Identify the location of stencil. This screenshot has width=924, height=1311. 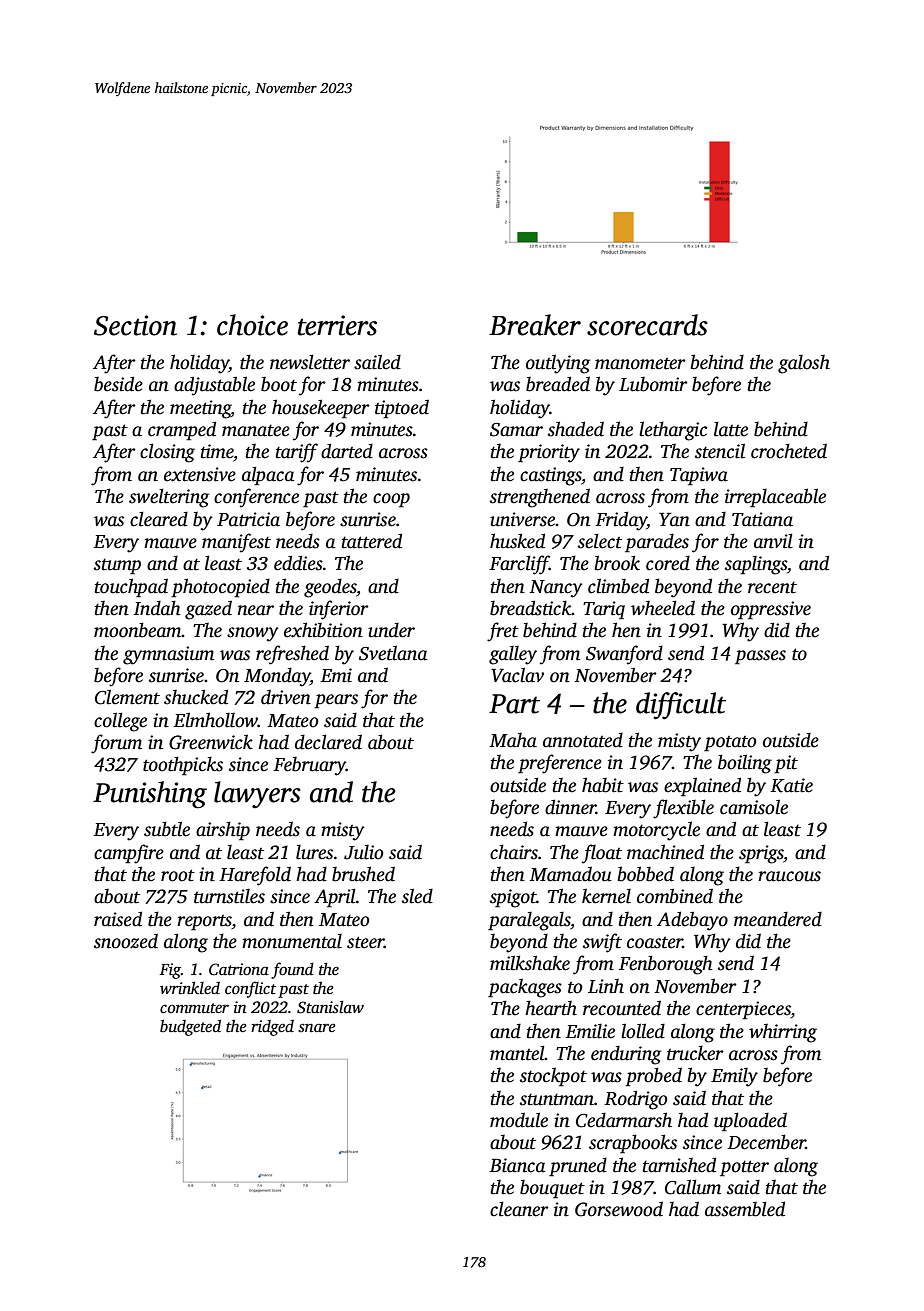
(720, 451).
